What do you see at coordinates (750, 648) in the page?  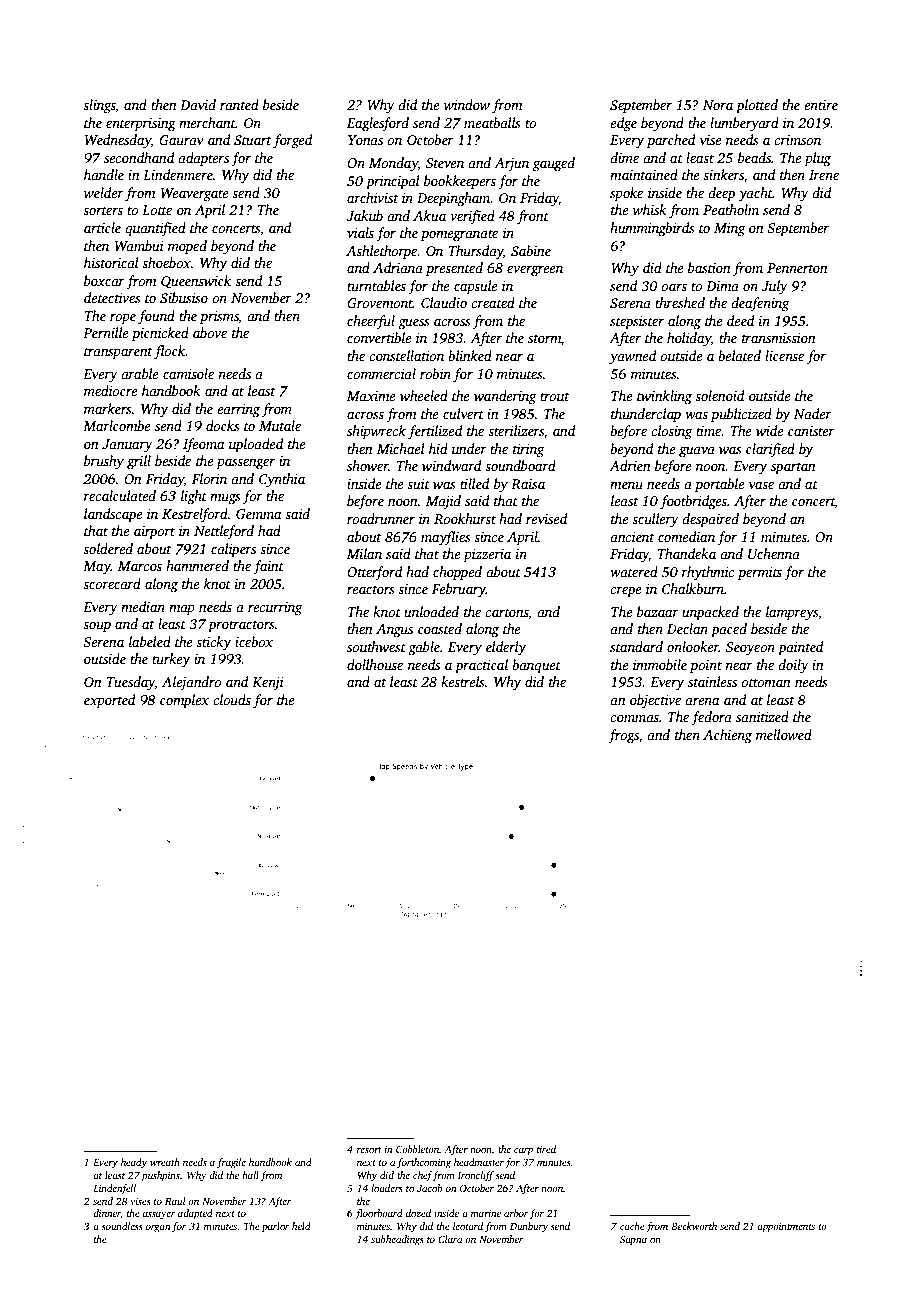 I see `Seoyeon` at bounding box center [750, 648].
